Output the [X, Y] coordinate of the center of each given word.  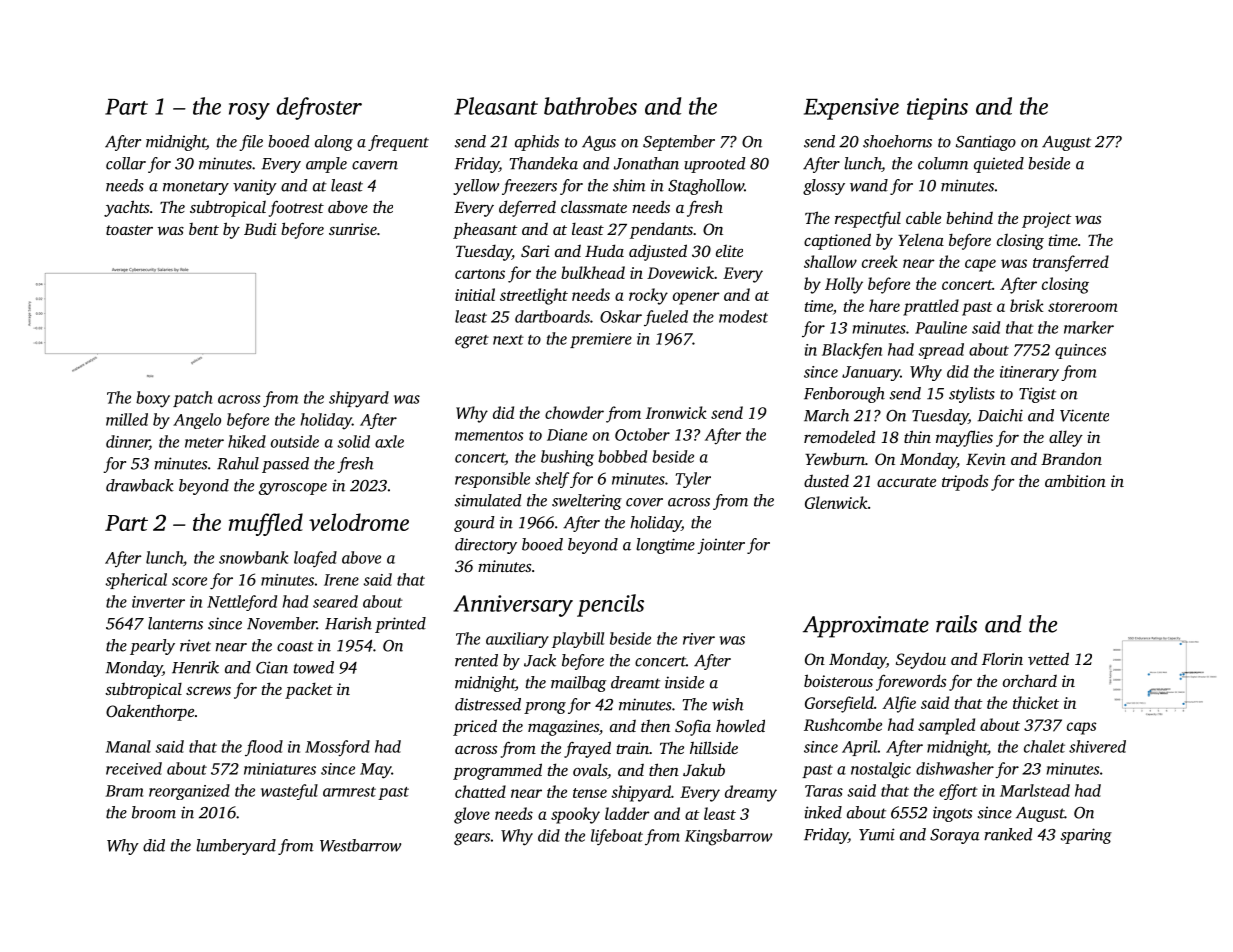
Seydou [921, 660]
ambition [1075, 480]
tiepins [937, 109]
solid [353, 441]
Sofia [693, 727]
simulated [488, 500]
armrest [349, 792]
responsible [492, 480]
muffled [266, 524]
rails [956, 624]
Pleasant [496, 106]
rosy [249, 111]
